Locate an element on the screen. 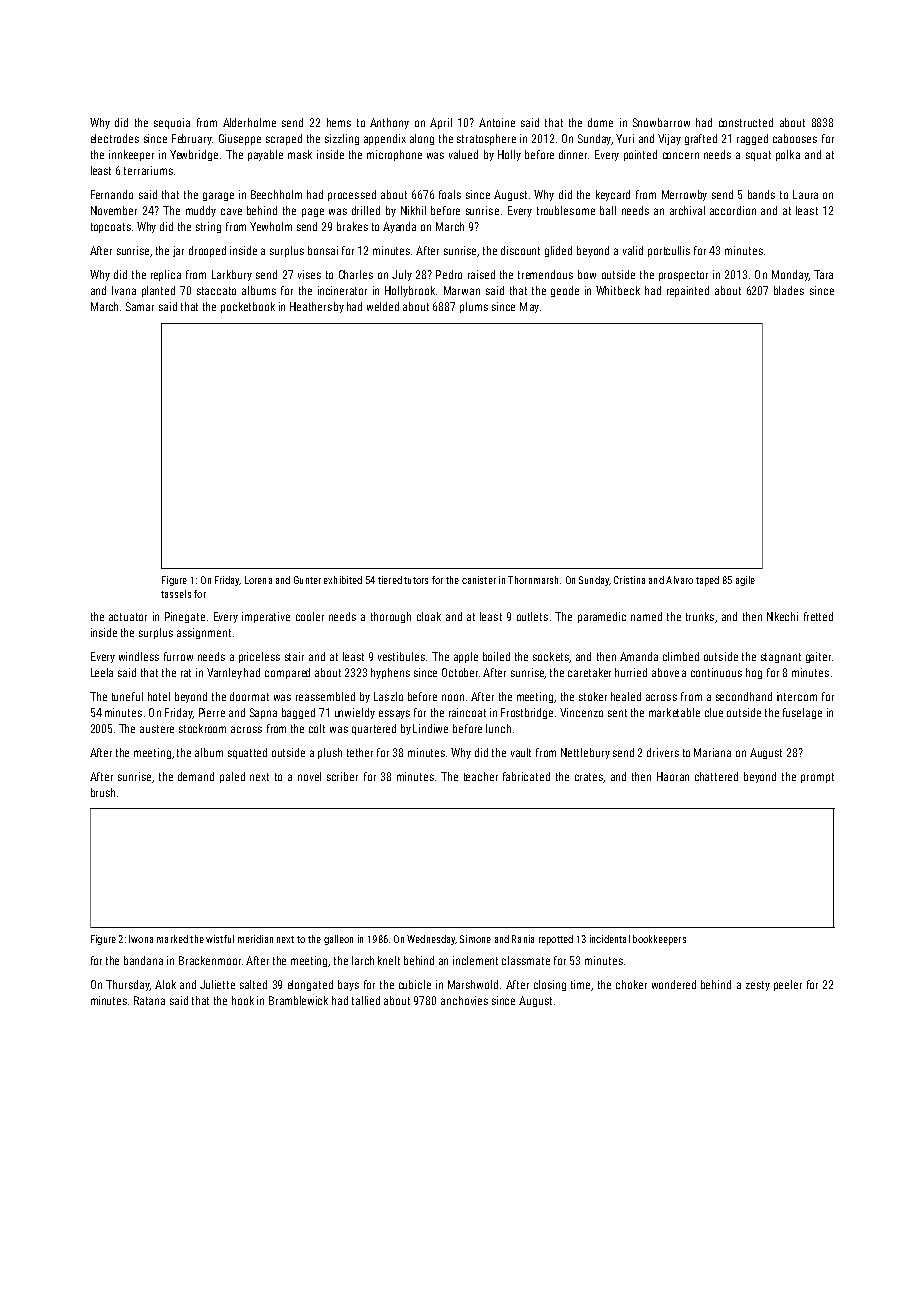 The height and width of the screenshot is (1308, 924). compared is located at coordinates (287, 673).
